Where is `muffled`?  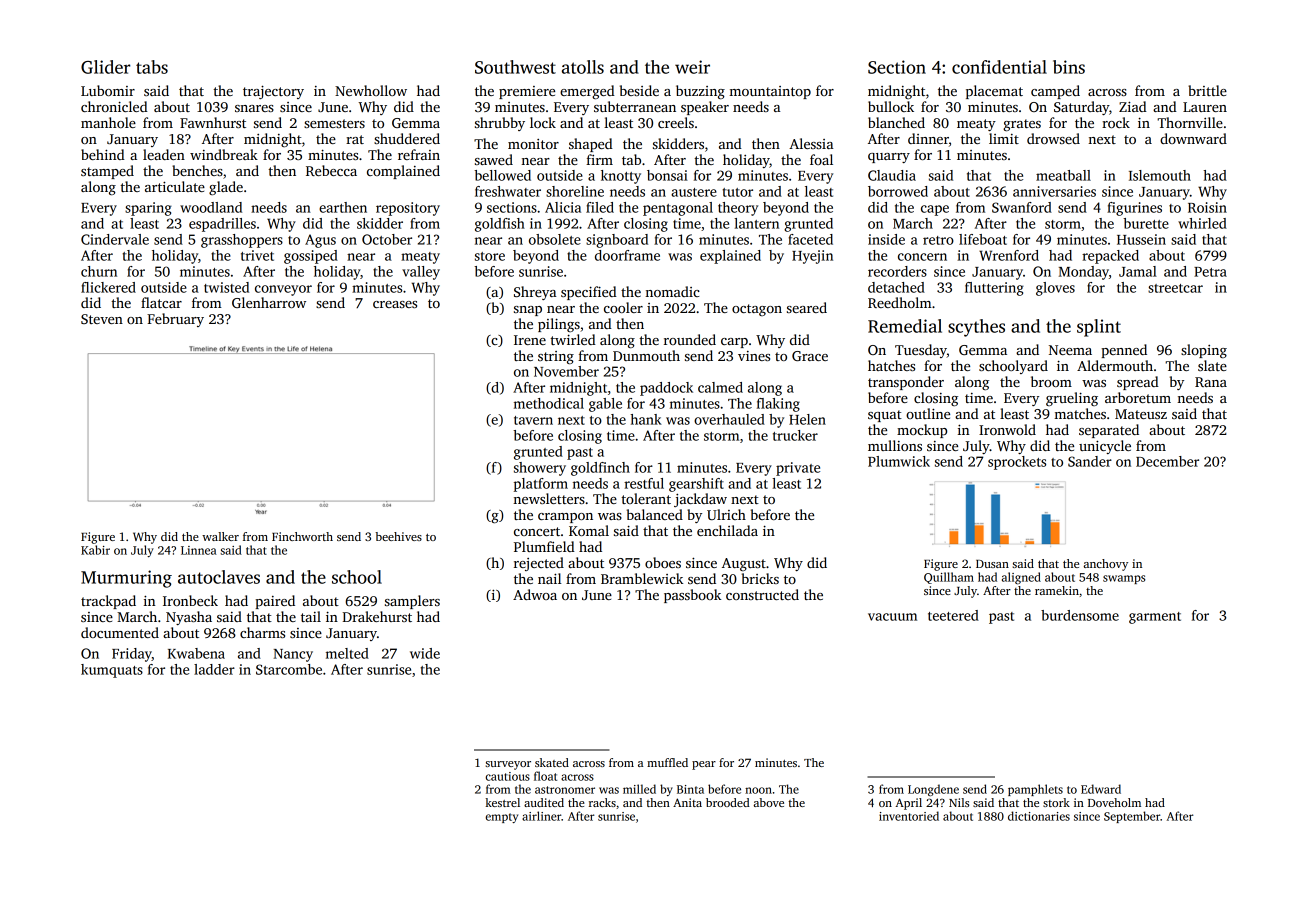
muffled is located at coordinates (667, 762).
